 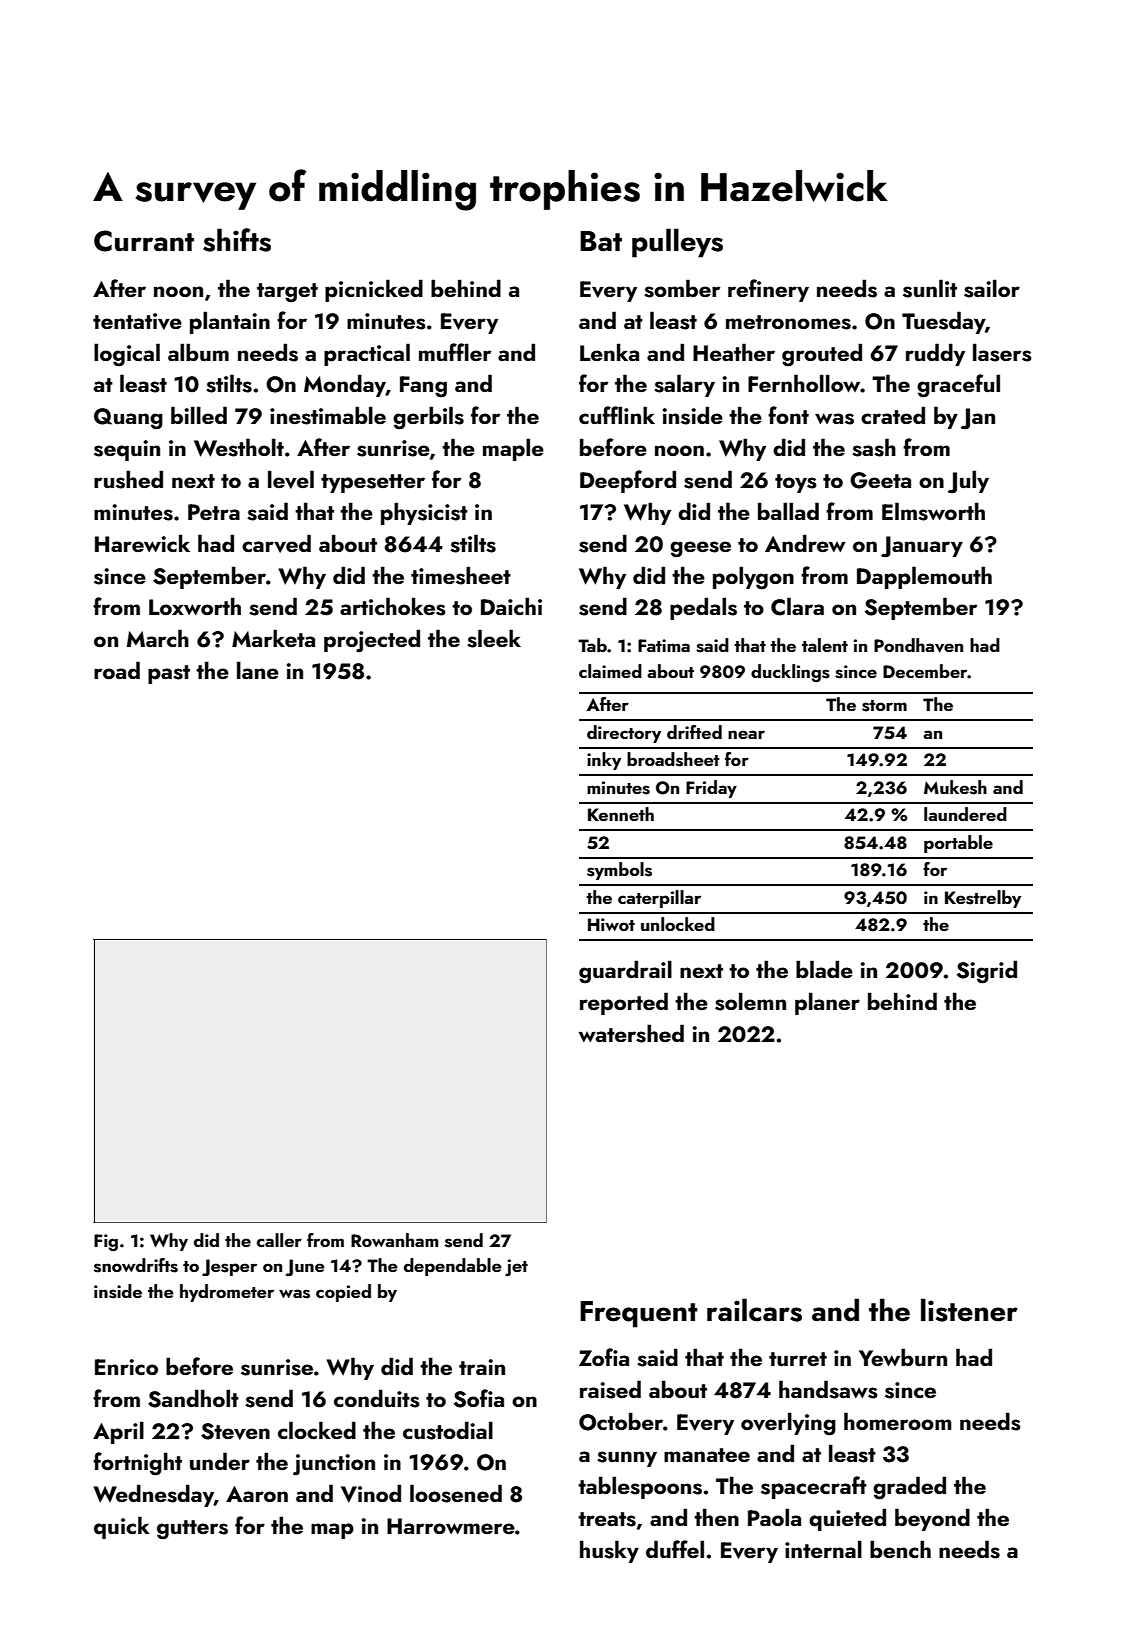 What do you see at coordinates (128, 419) in the screenshot?
I see `Quang` at bounding box center [128, 419].
